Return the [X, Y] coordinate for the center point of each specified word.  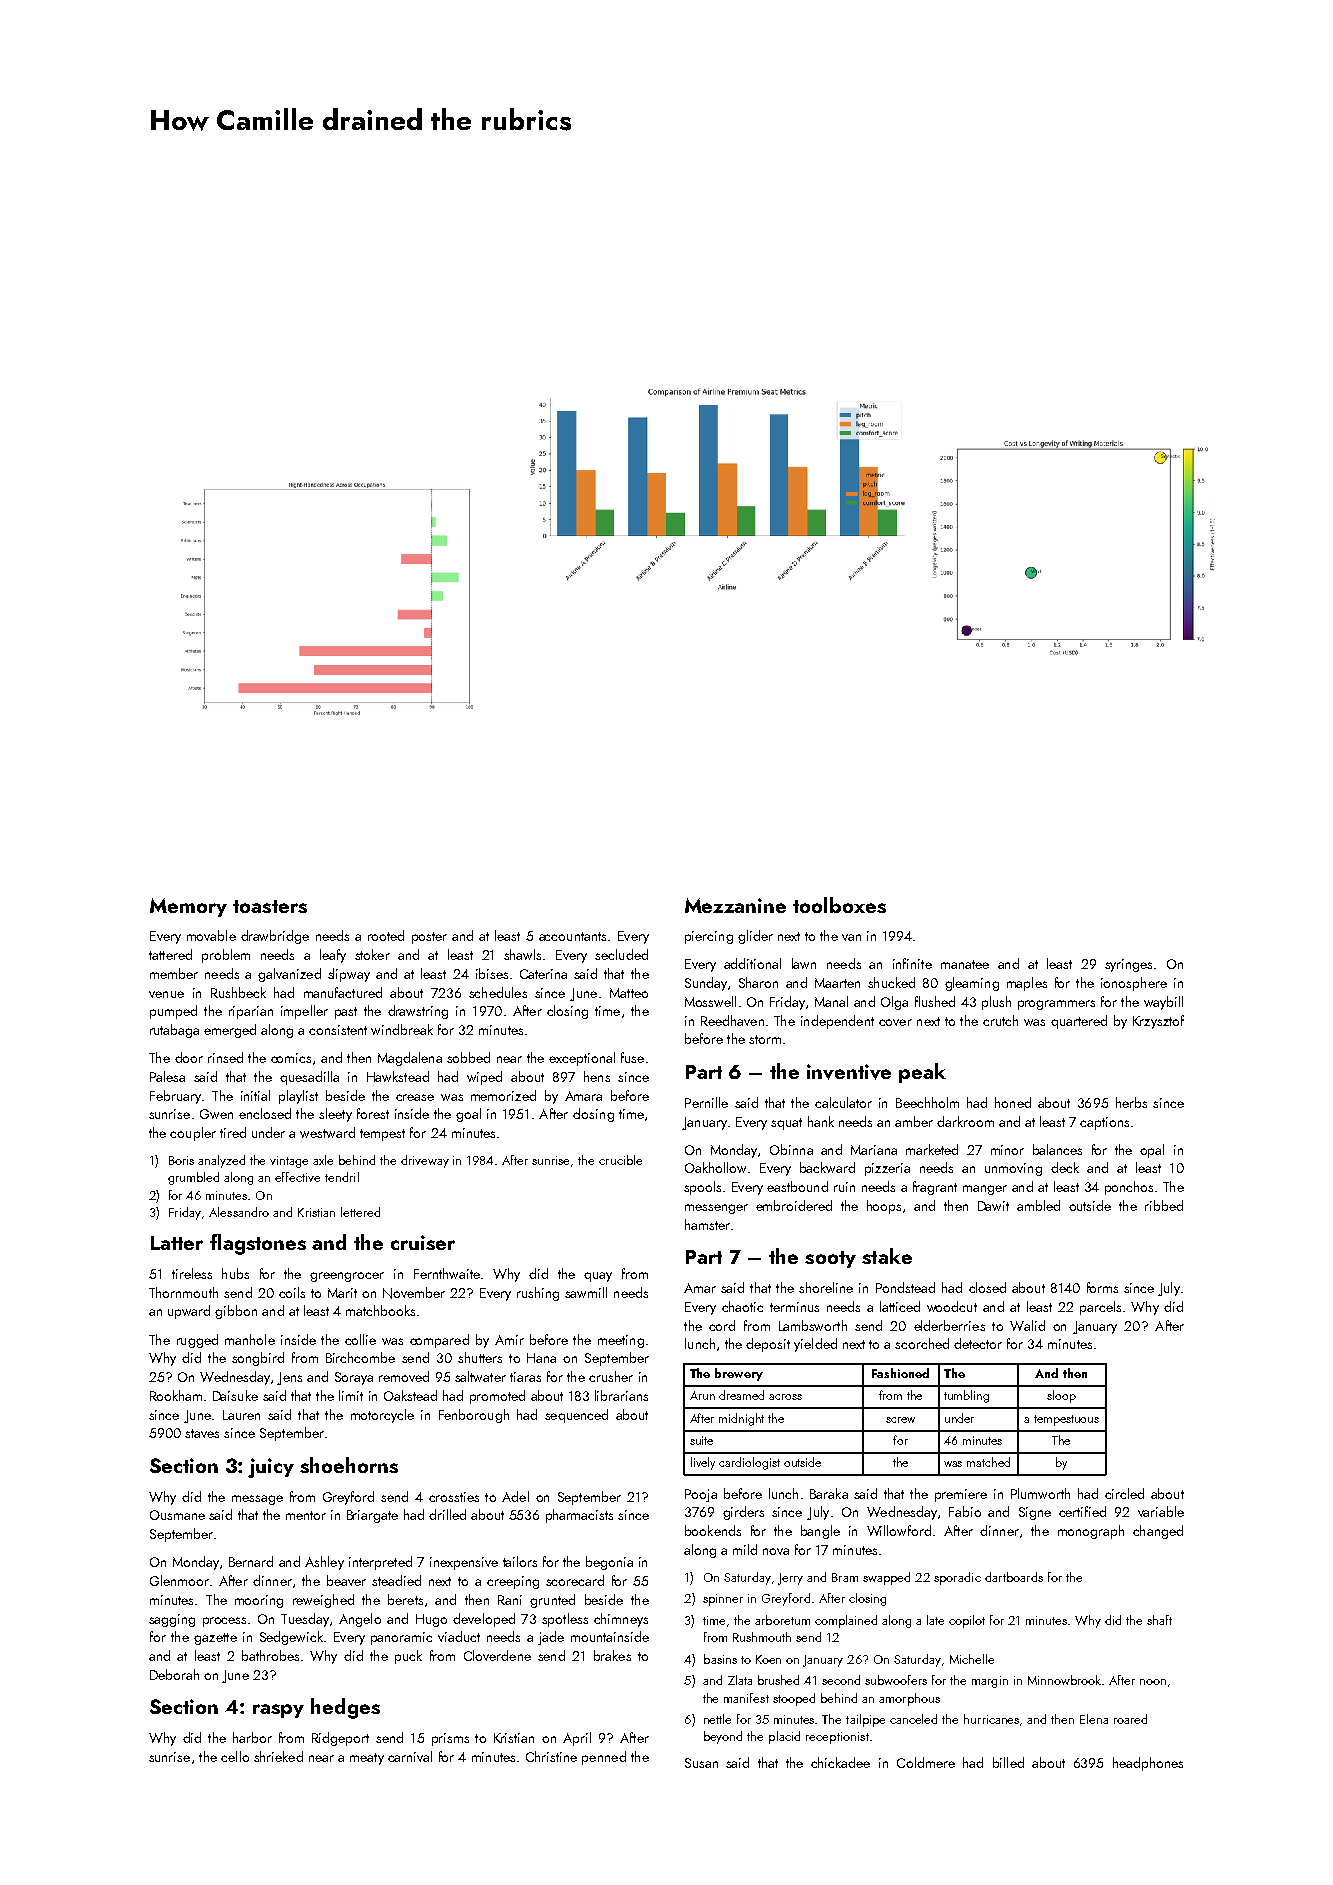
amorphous [909, 1699]
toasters [270, 906]
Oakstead [410, 1395]
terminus [794, 1307]
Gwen [216, 1114]
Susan [701, 1763]
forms [1102, 1287]
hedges [345, 1708]
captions [1104, 1123]
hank [821, 1121]
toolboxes [839, 905]
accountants [572, 936]
